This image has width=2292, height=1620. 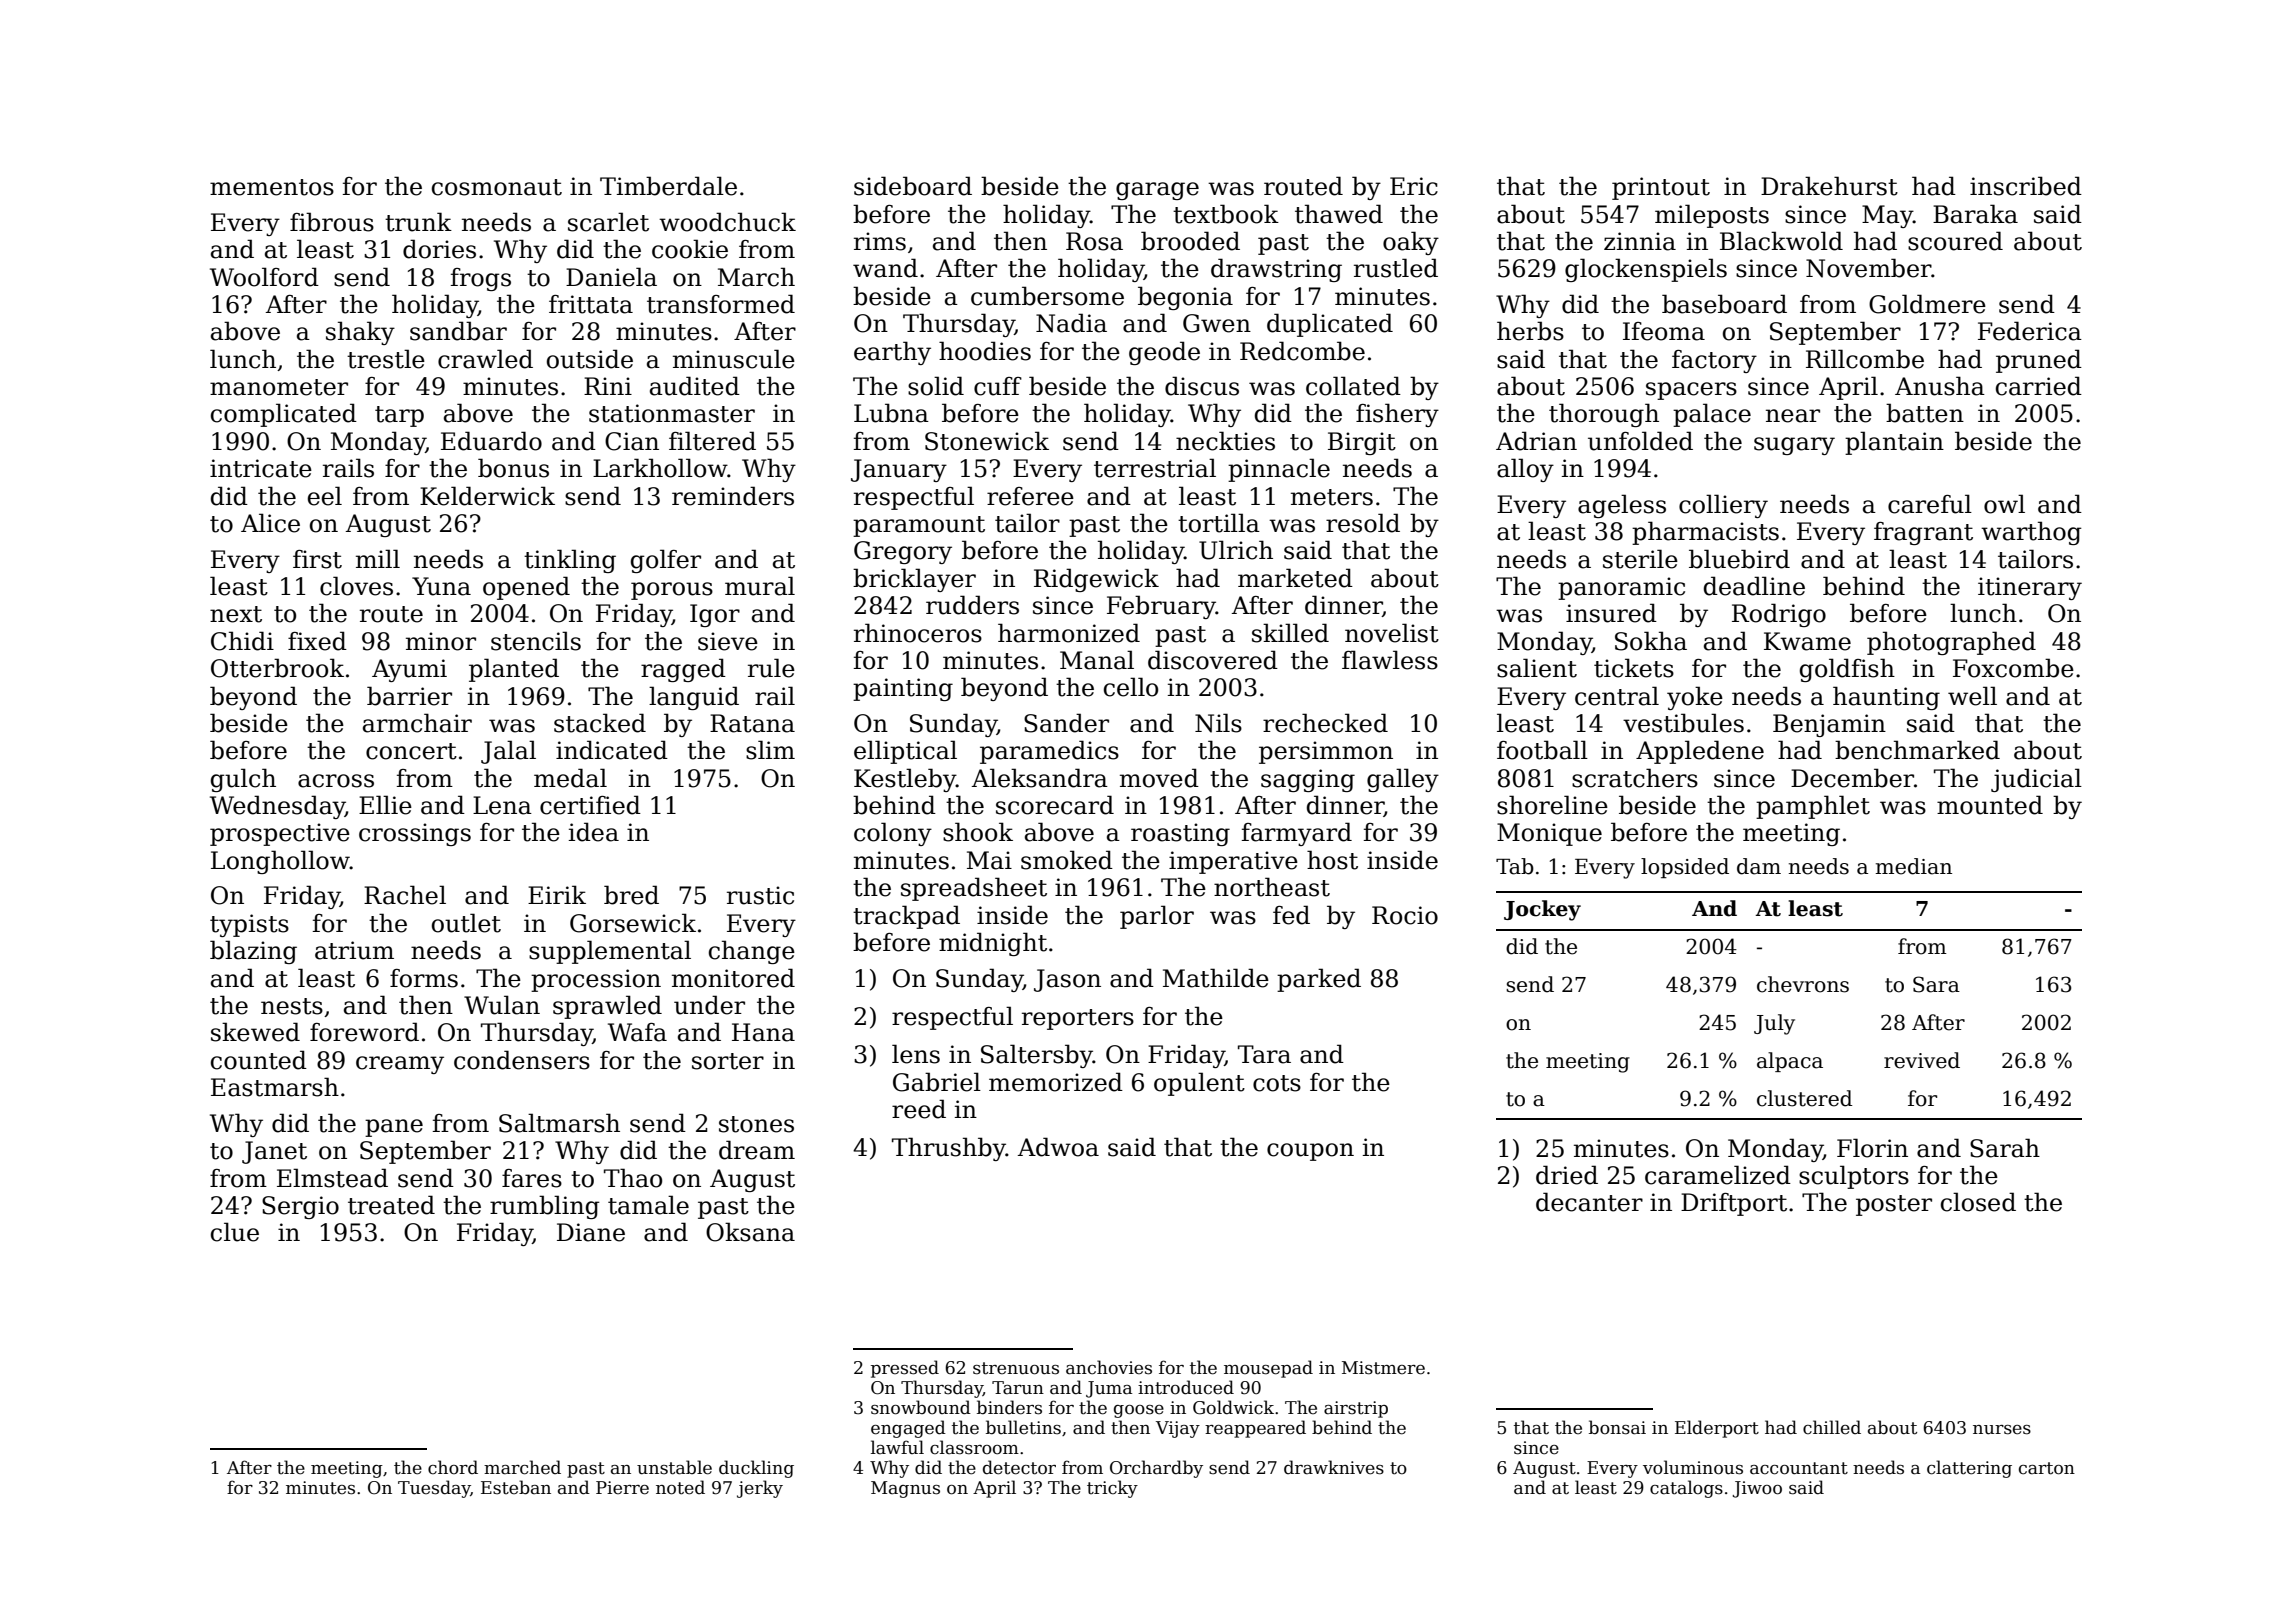 What do you see at coordinates (1774, 1024) in the image?
I see `July` at bounding box center [1774, 1024].
